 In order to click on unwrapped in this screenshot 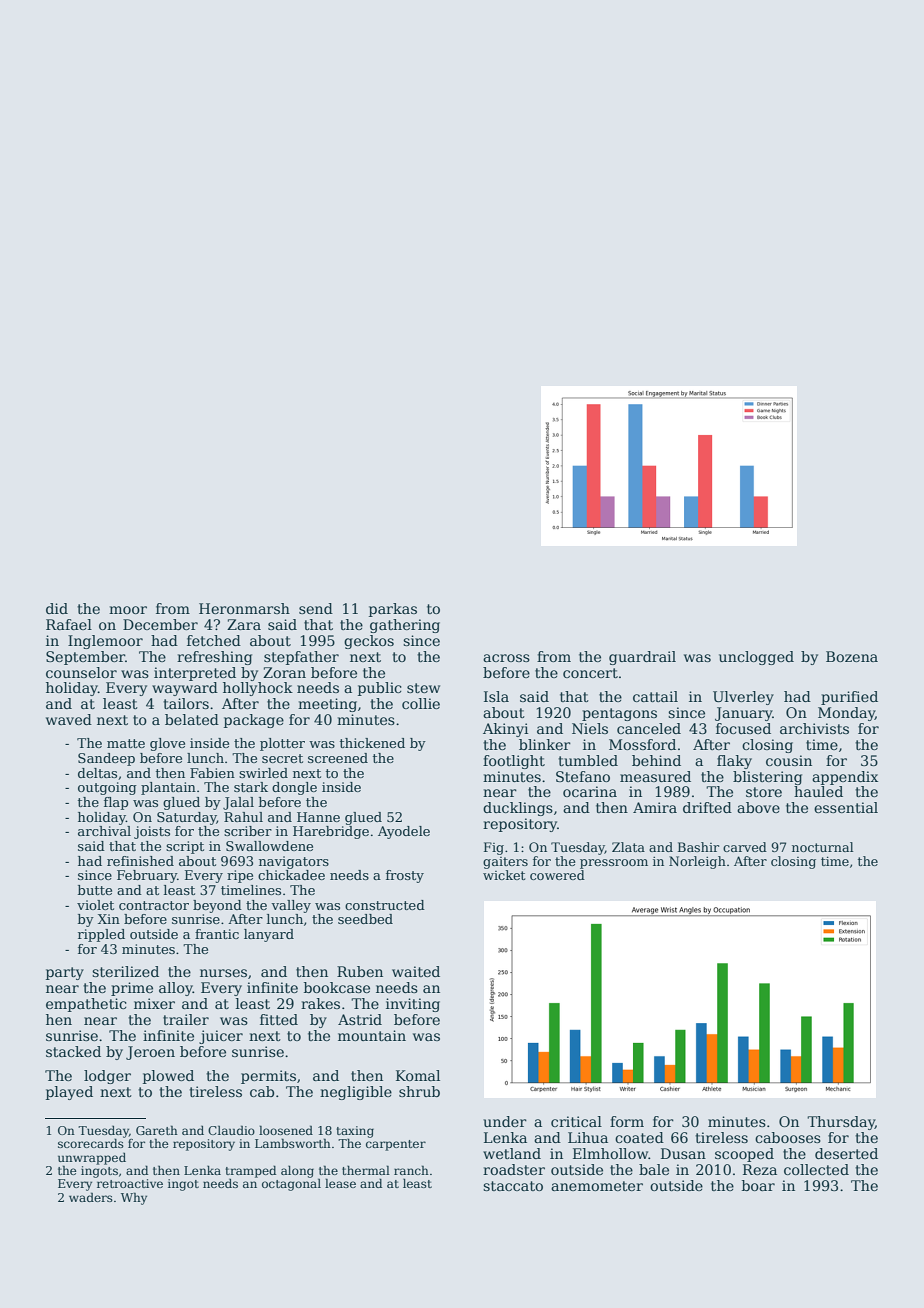, I will do `click(92, 1159)`.
